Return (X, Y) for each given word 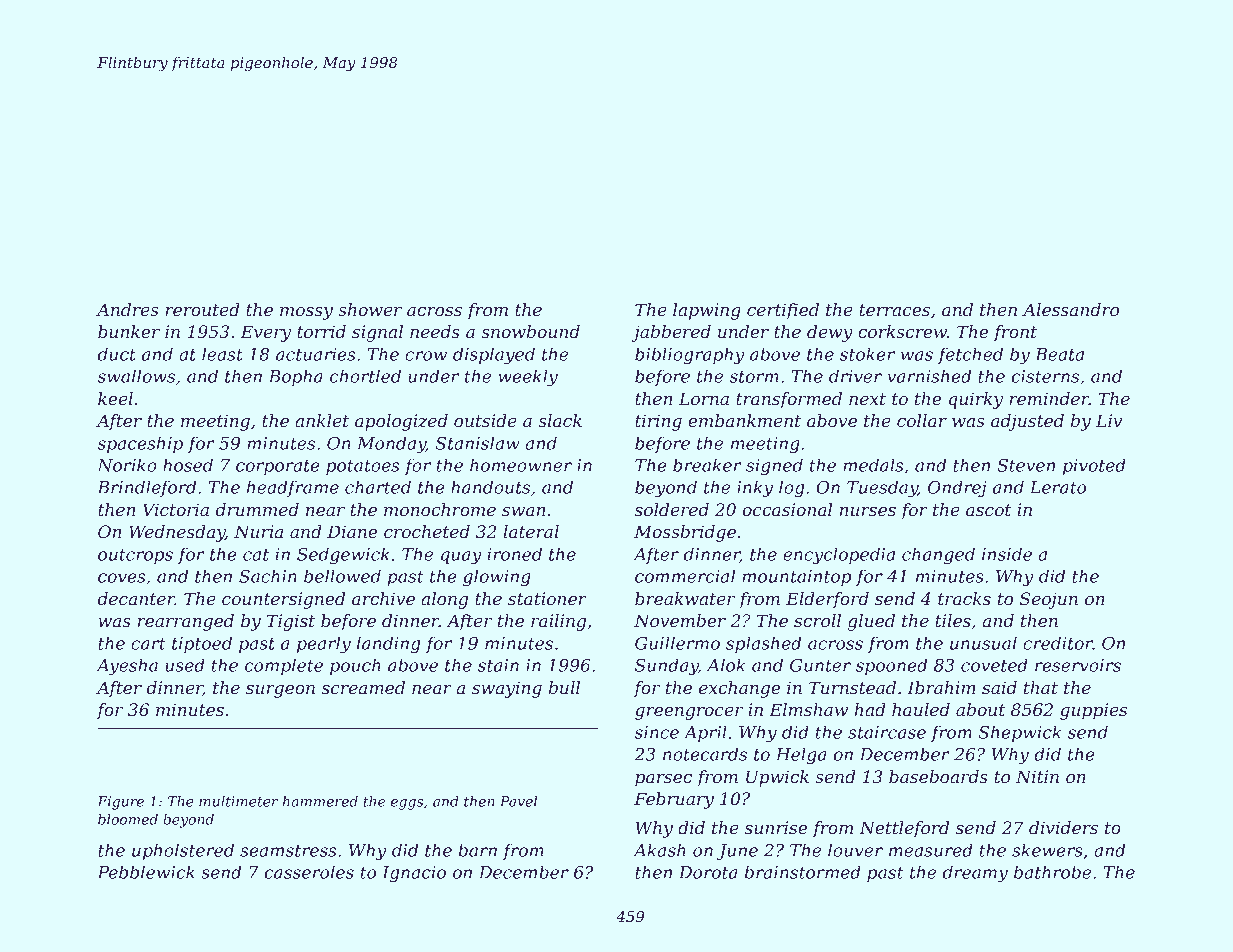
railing (558, 622)
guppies (1093, 711)
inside (1007, 554)
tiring (658, 422)
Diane (352, 531)
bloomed (128, 819)
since (657, 732)
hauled (921, 710)
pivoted (1094, 466)
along (444, 600)
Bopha (295, 377)
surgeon (280, 691)
